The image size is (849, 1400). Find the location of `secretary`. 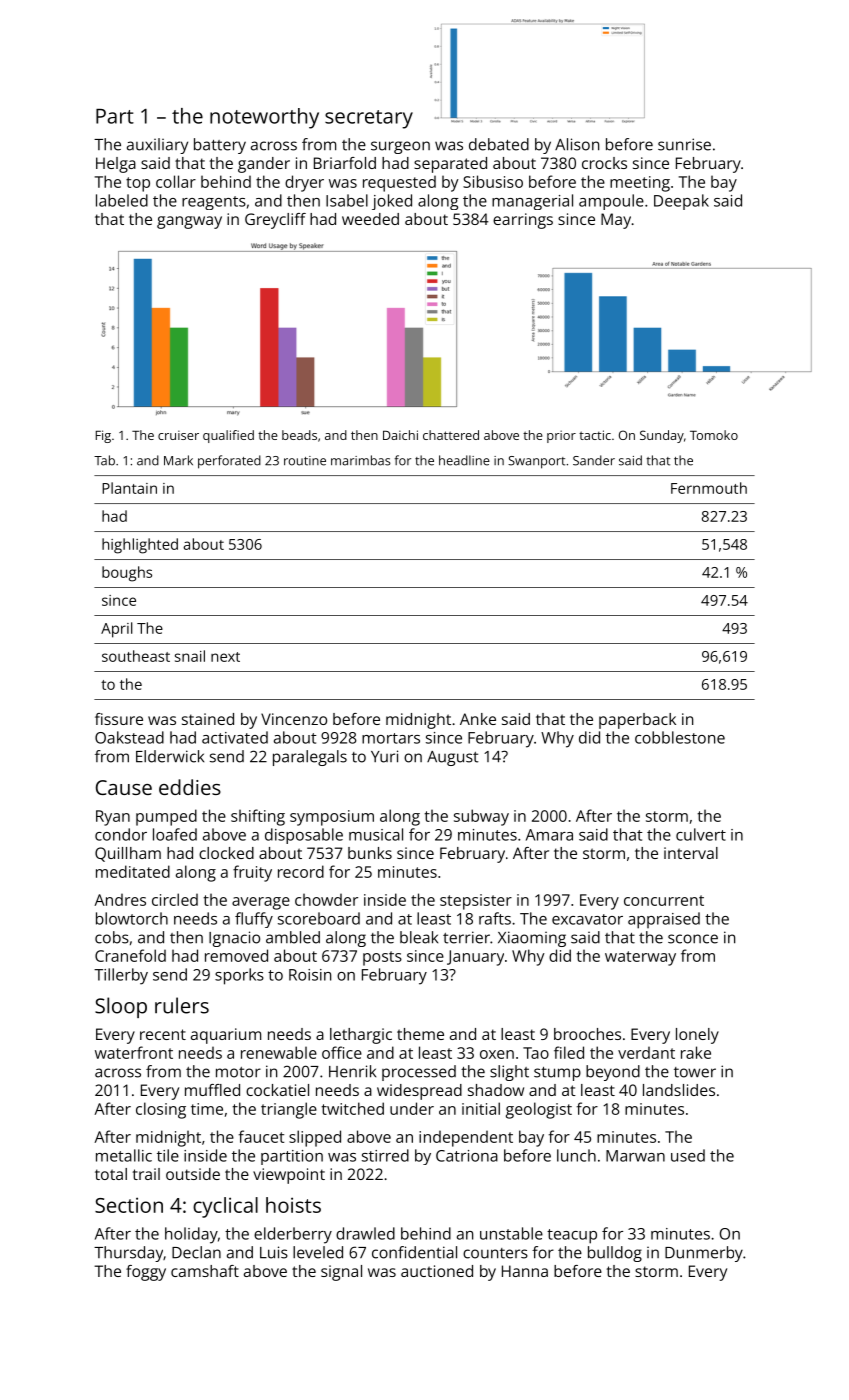

secretary is located at coordinates (369, 119).
